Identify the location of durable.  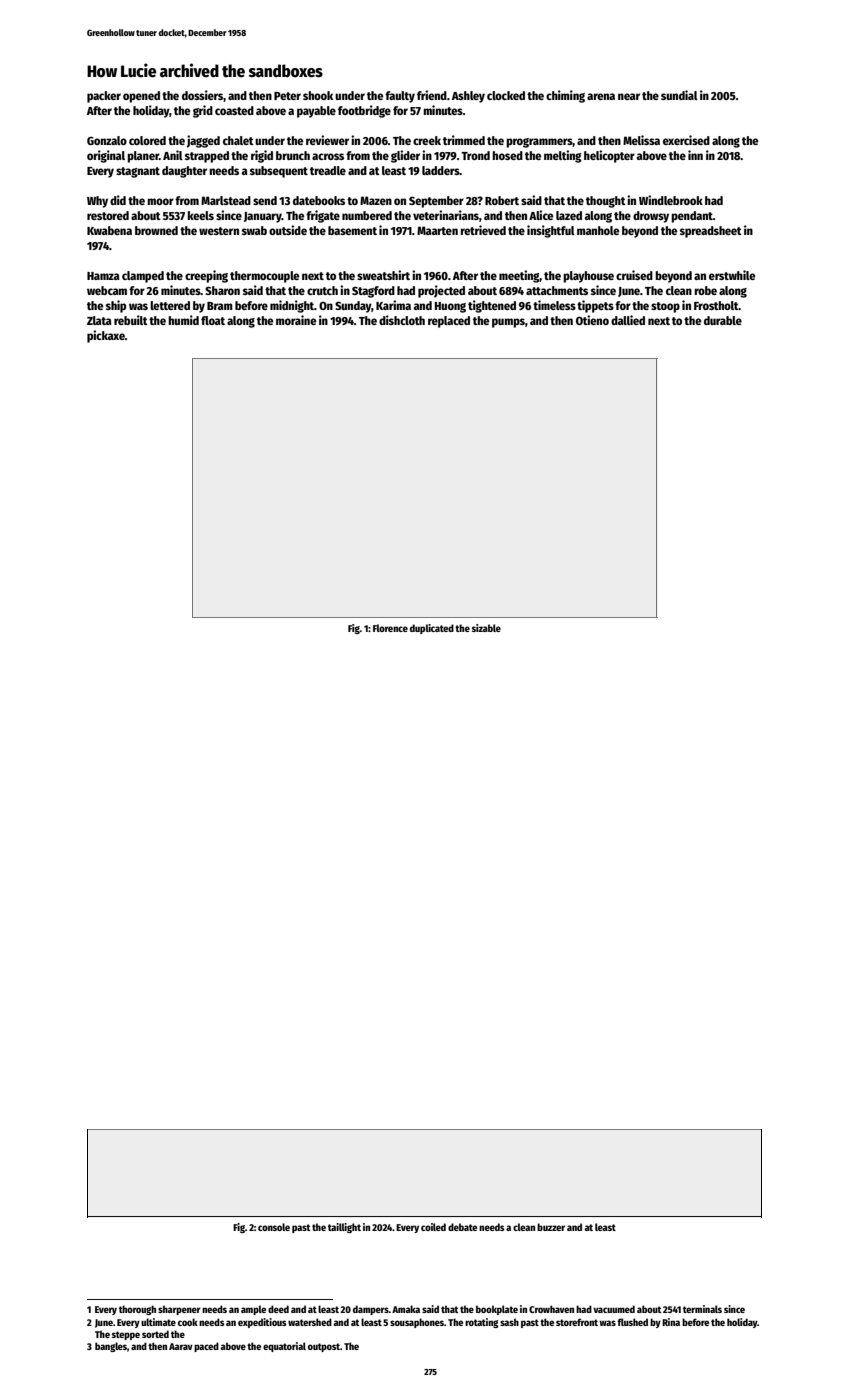
(723, 320).
